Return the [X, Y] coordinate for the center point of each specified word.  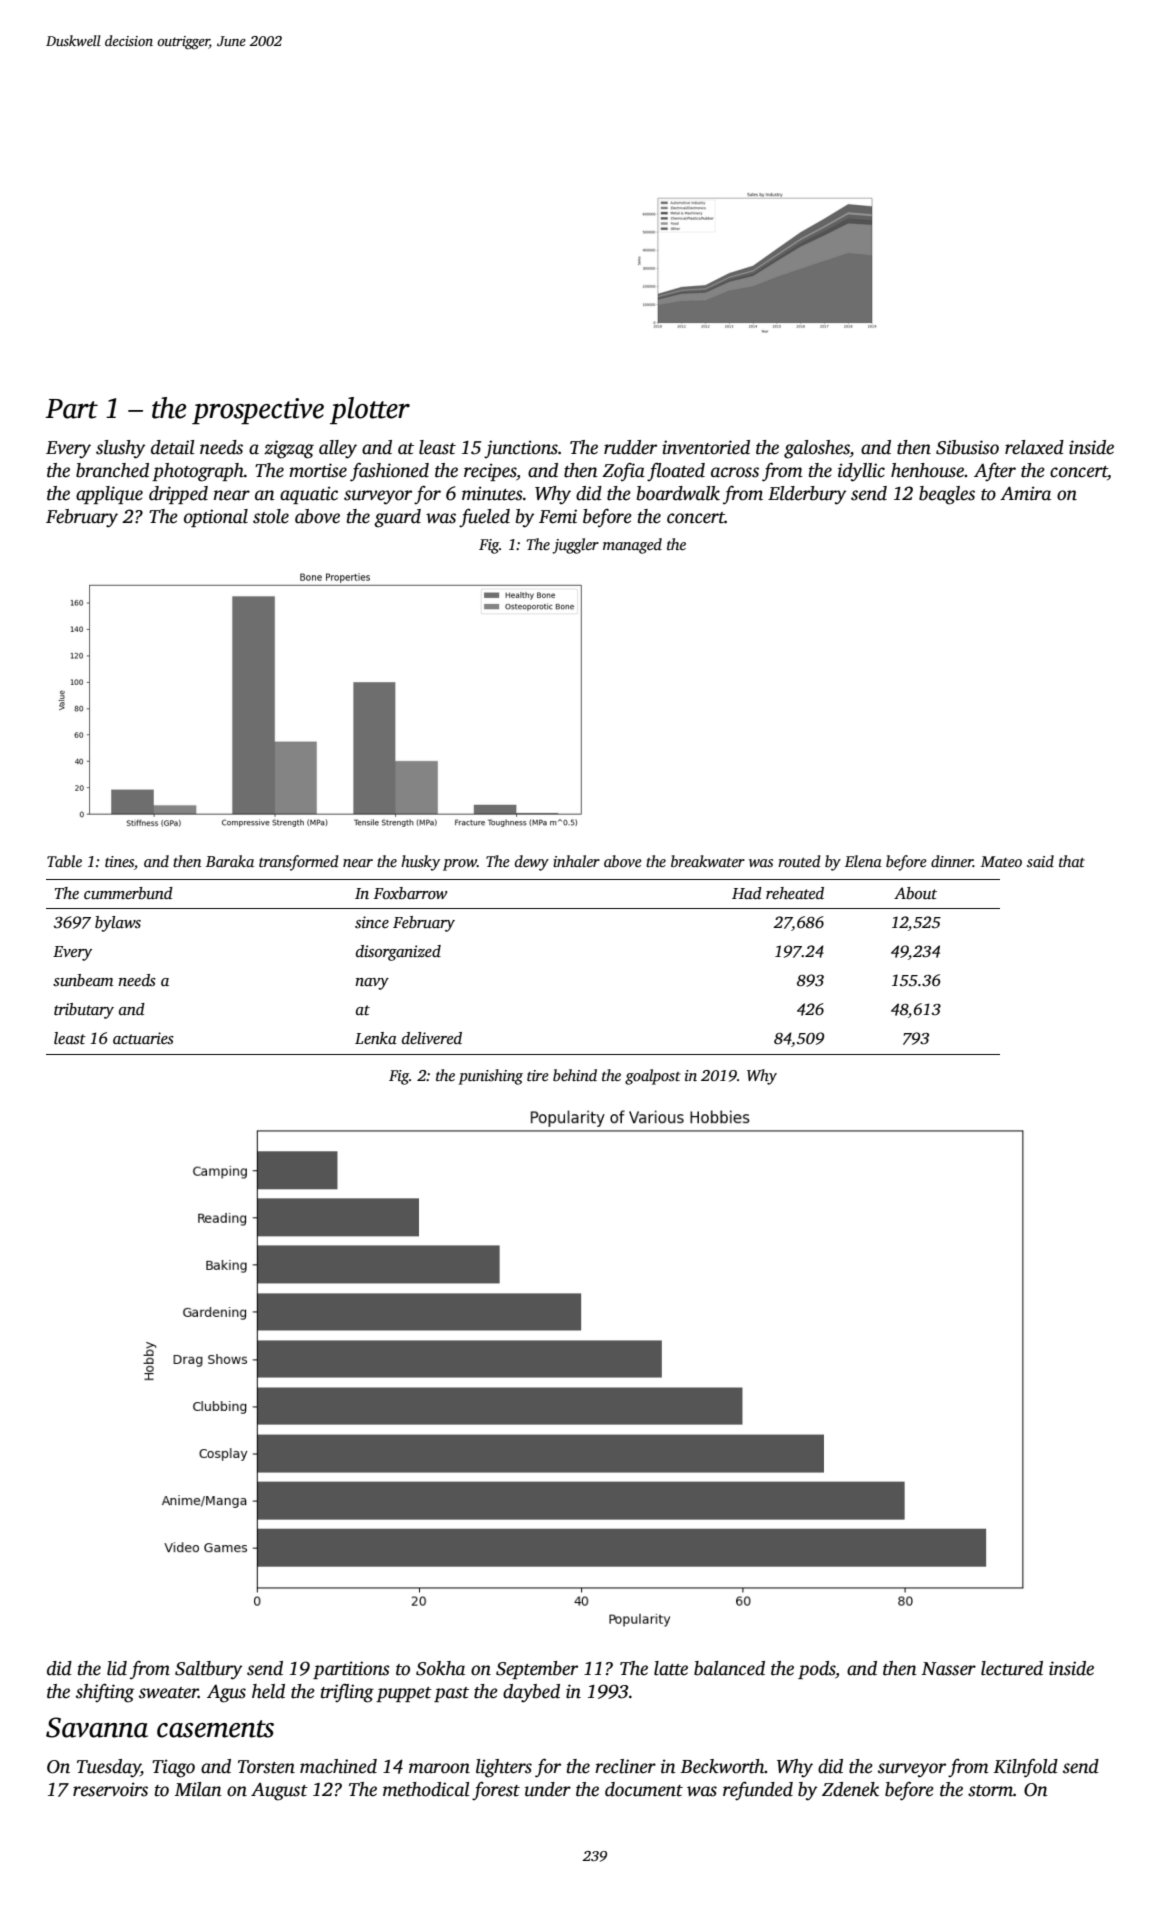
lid [117, 1668]
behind [575, 1075]
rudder [630, 447]
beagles [947, 495]
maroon [439, 1768]
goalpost [652, 1077]
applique [109, 495]
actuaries [143, 1038]
